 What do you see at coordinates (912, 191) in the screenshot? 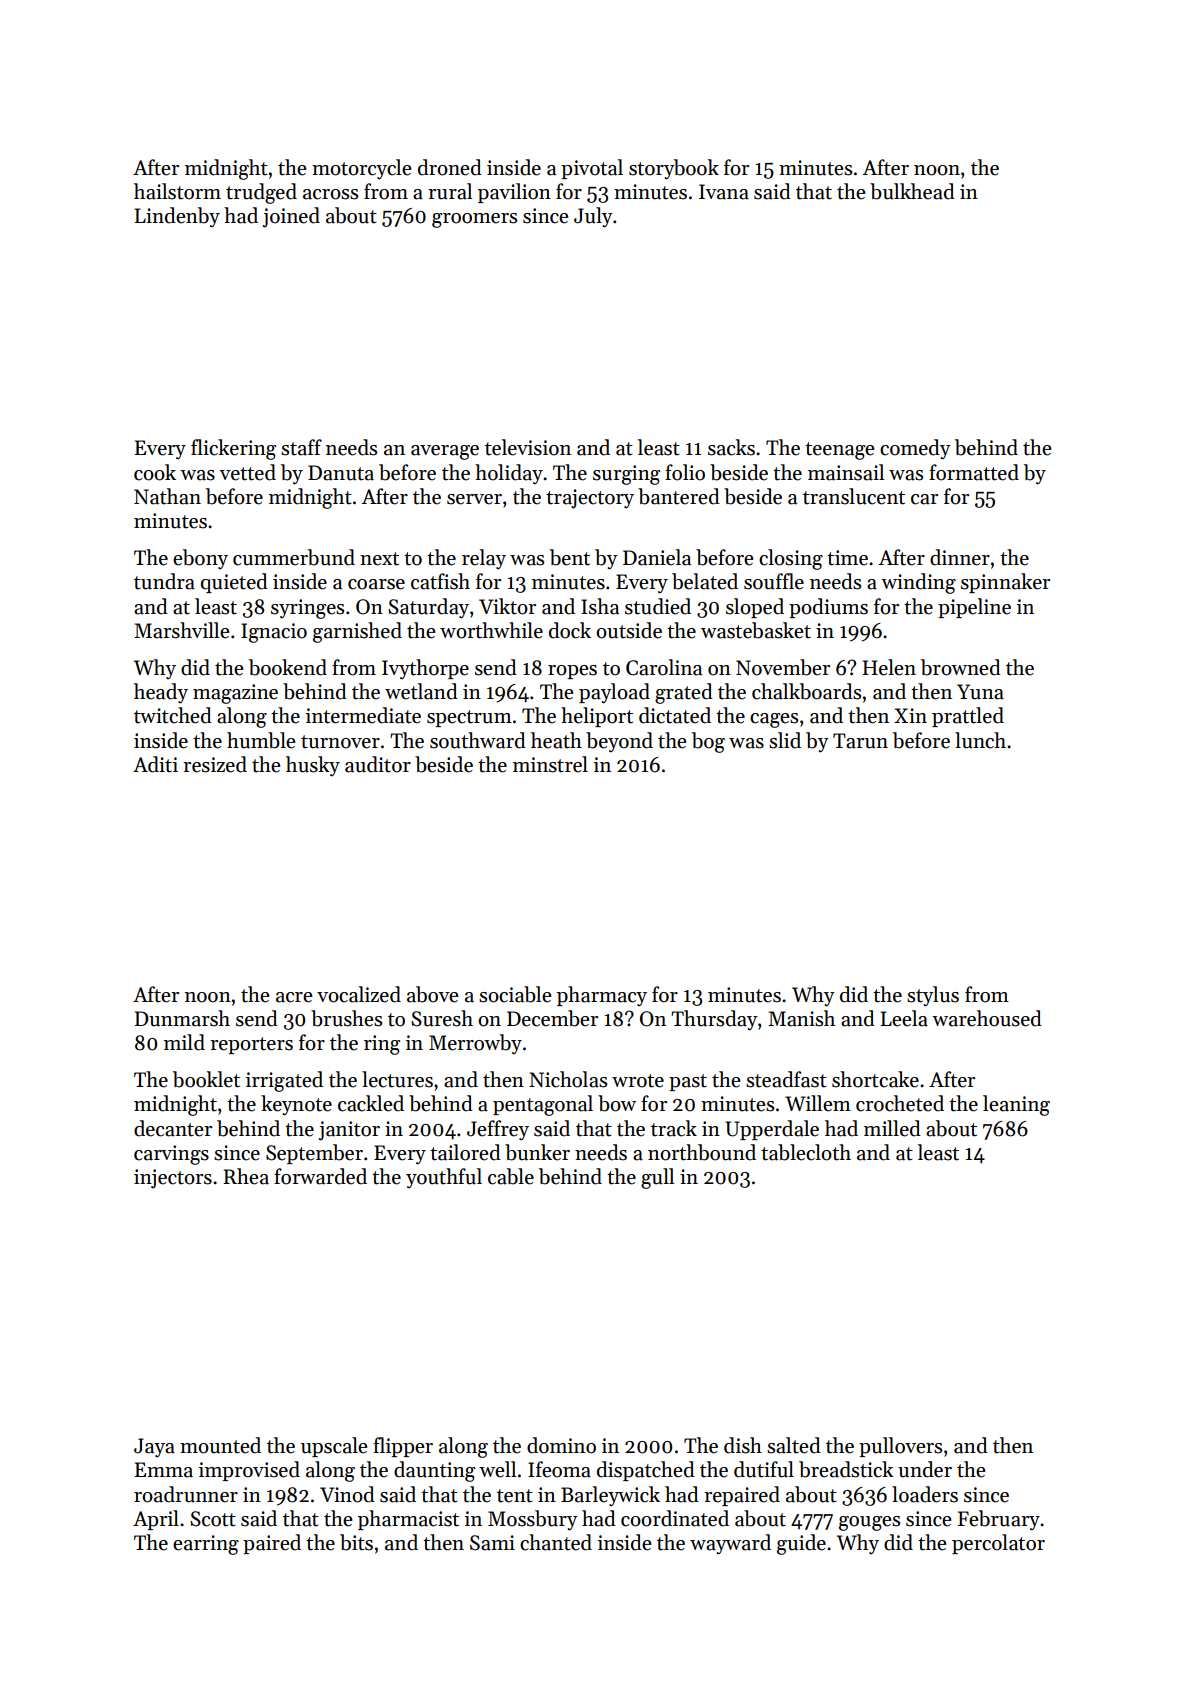
I see `bulkhead` at bounding box center [912, 191].
